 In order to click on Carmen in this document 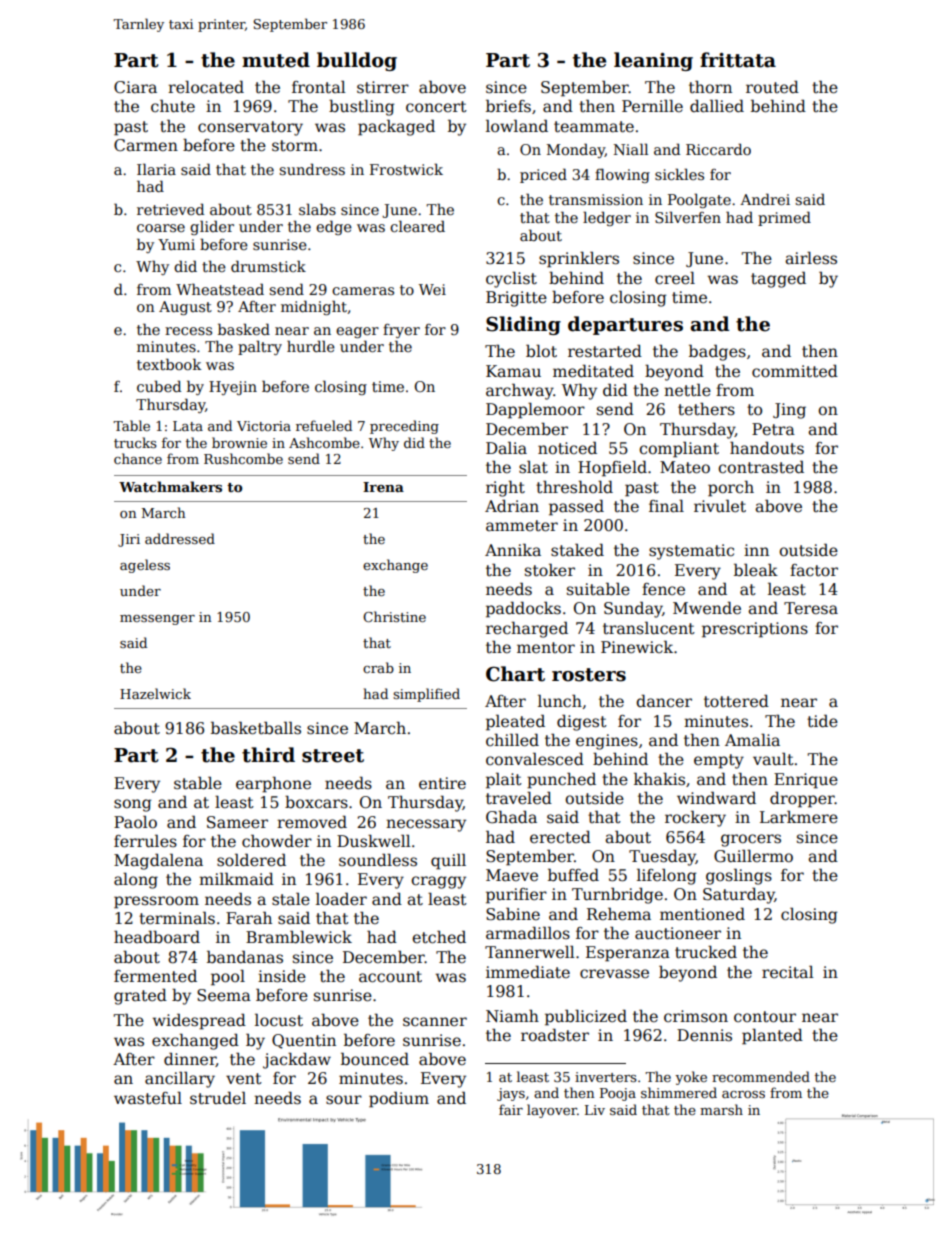, I will do `click(146, 145)`.
